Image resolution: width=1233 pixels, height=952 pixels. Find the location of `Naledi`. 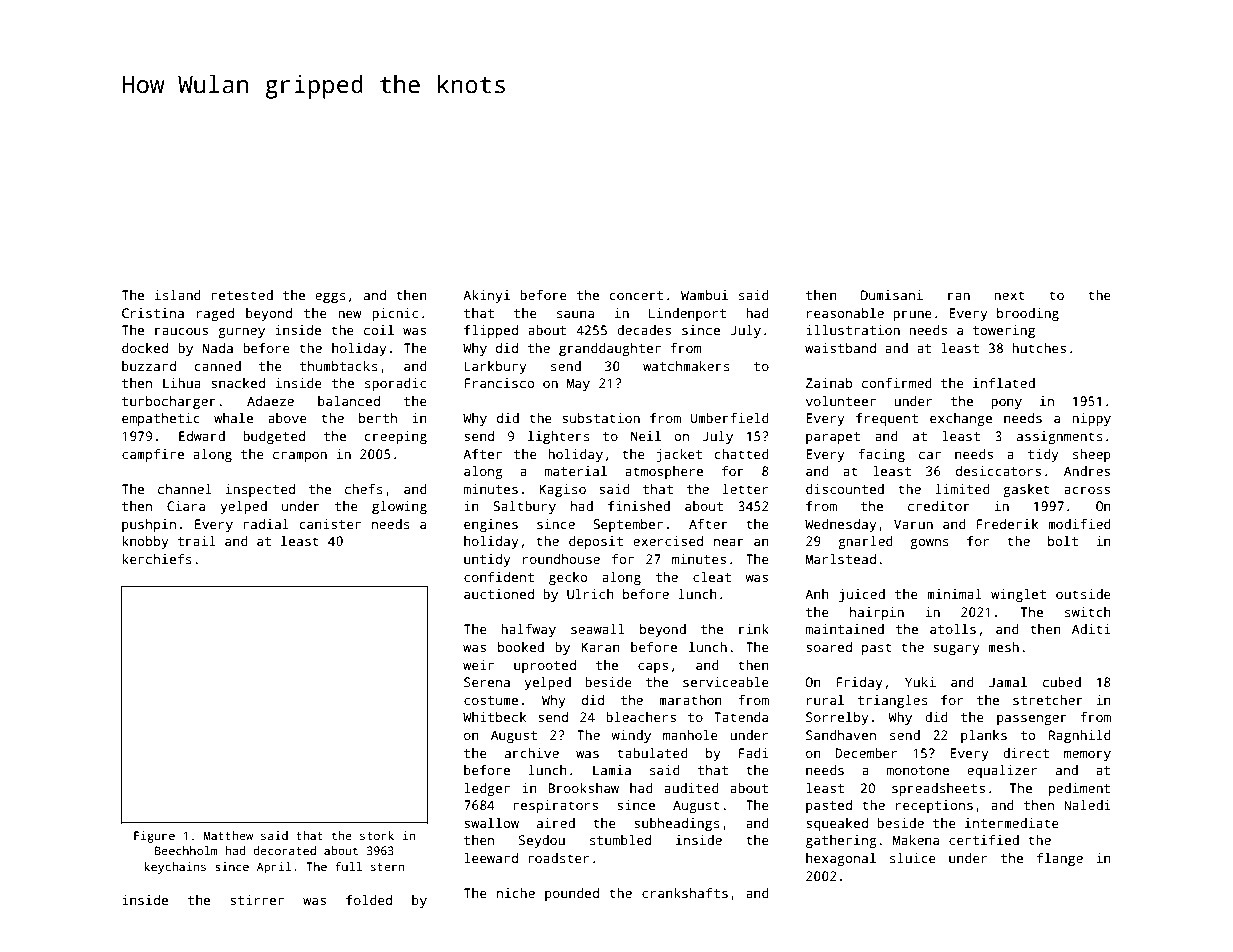

Naledi is located at coordinates (1087, 805).
